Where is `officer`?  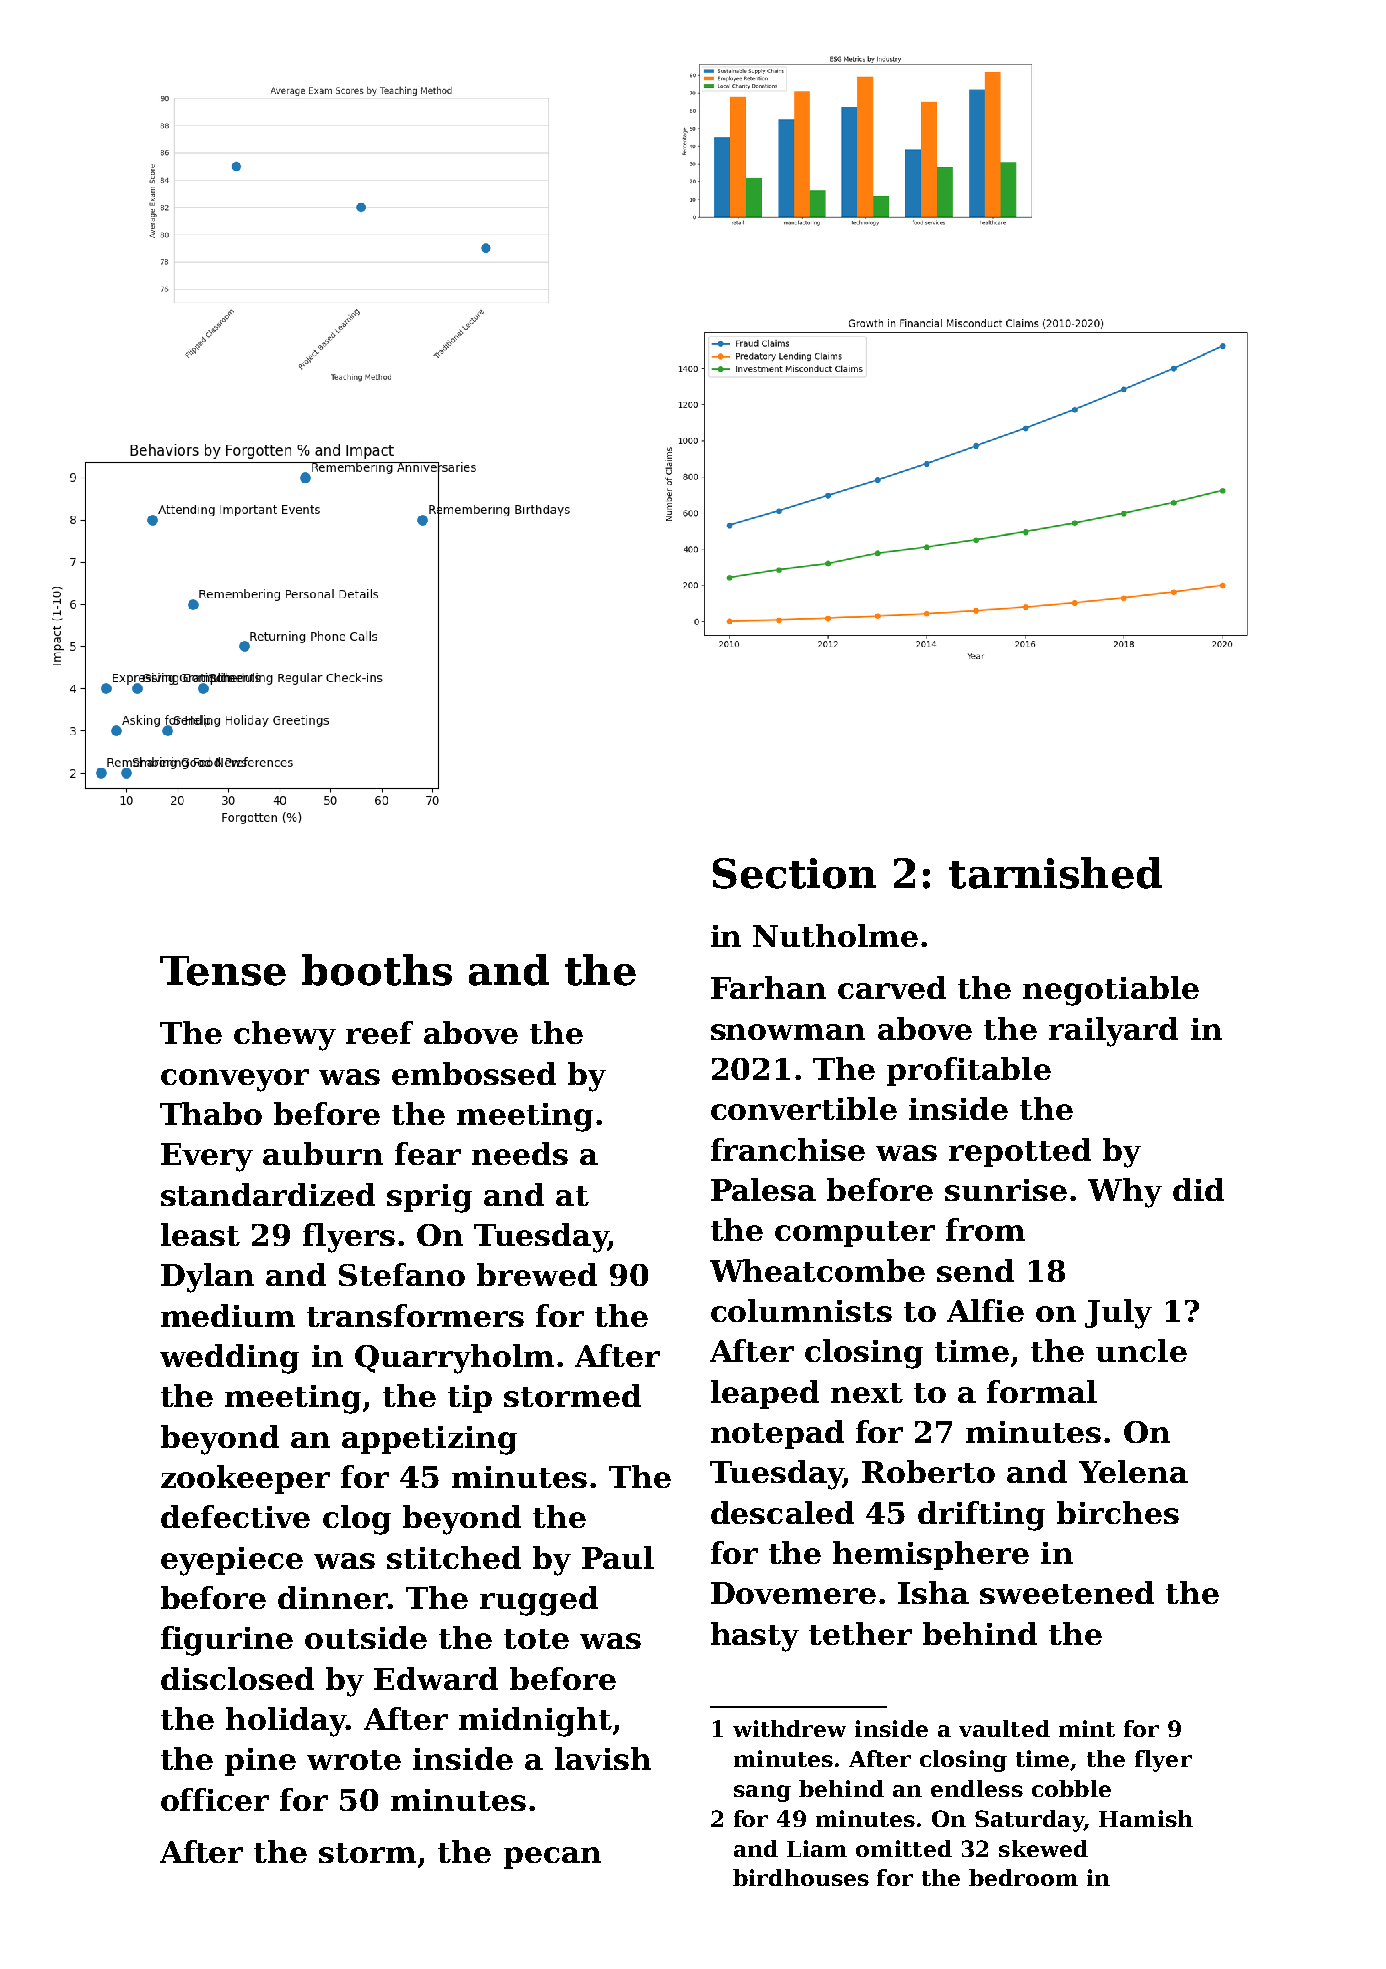 officer is located at coordinates (215, 1799).
